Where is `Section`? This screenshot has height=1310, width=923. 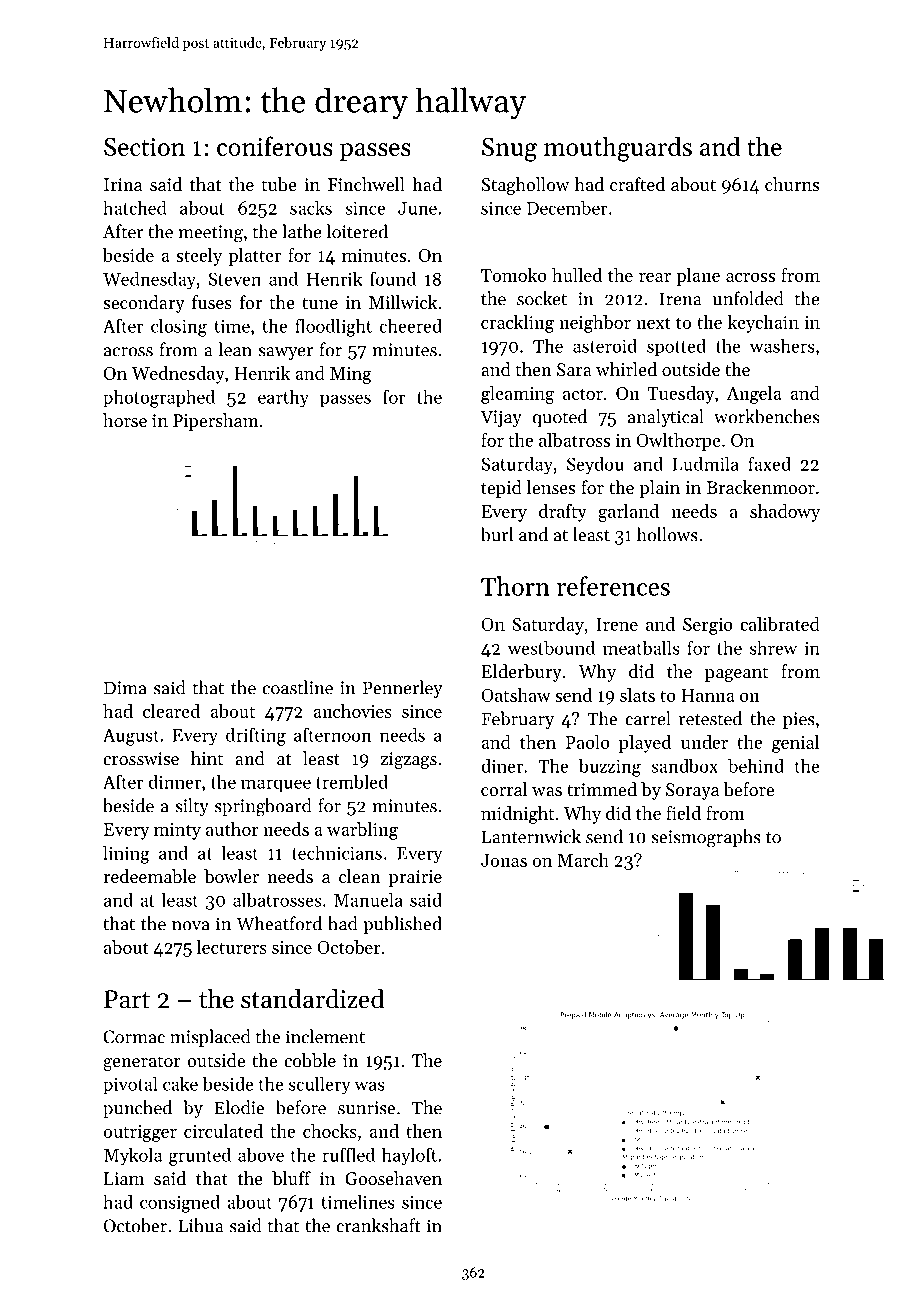 Section is located at coordinates (144, 147).
